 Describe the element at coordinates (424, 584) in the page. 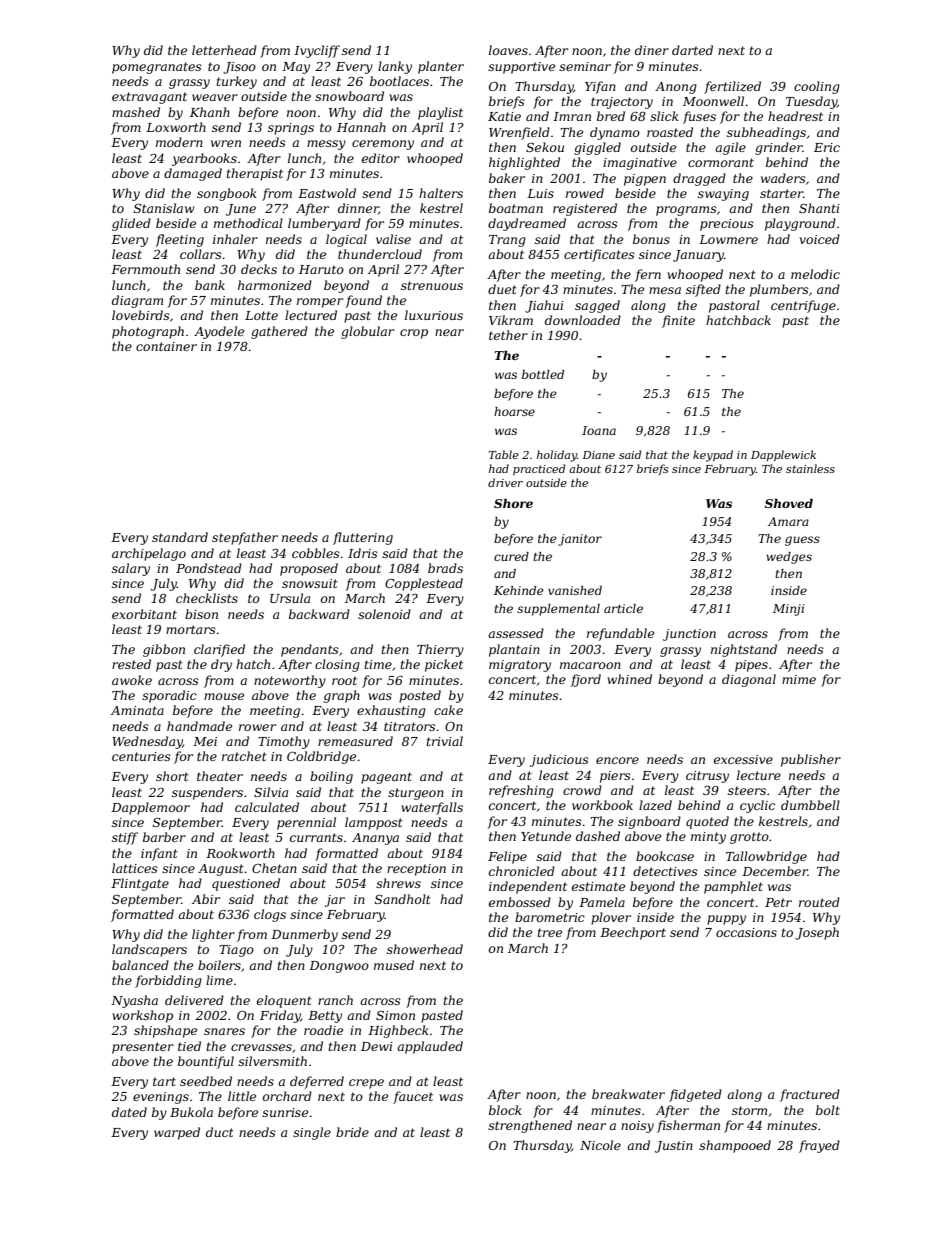

I see `Copplestead` at that location.
